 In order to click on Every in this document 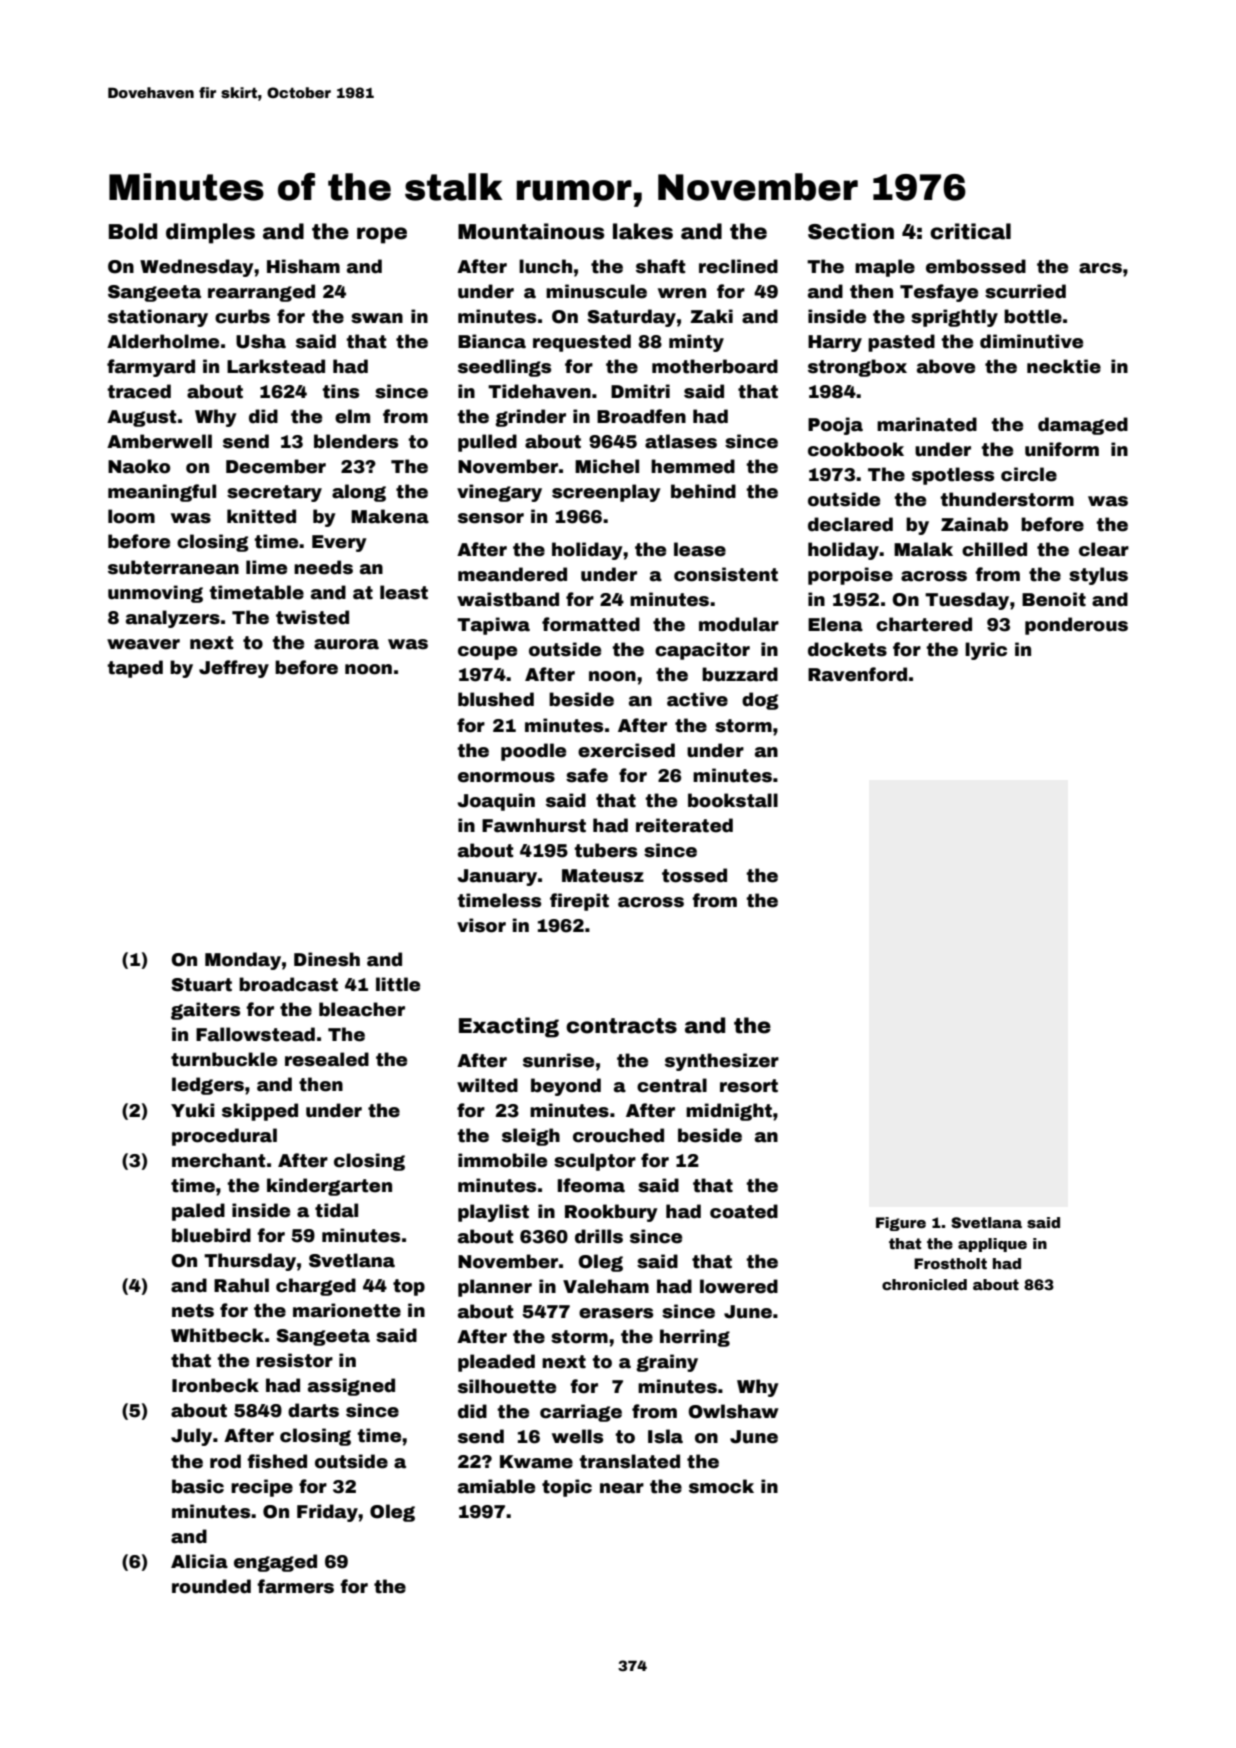, I will do `click(339, 543)`.
